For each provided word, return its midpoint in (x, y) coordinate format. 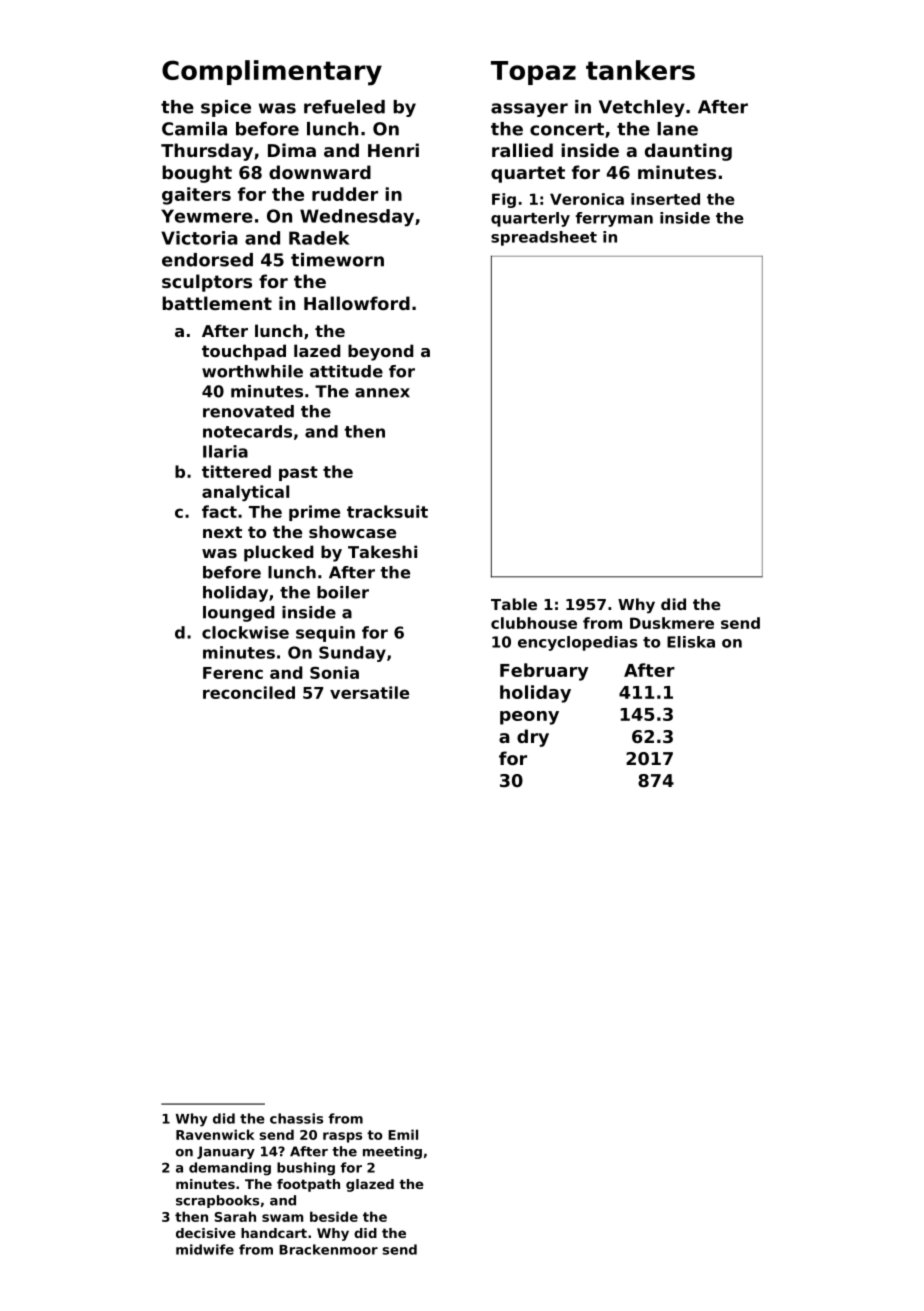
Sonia (334, 672)
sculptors (207, 283)
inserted (665, 199)
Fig (504, 200)
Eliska (691, 642)
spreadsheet (544, 238)
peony (529, 718)
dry (533, 738)
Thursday (207, 152)
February (544, 672)
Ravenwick (215, 1134)
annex (382, 393)
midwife (205, 1249)
